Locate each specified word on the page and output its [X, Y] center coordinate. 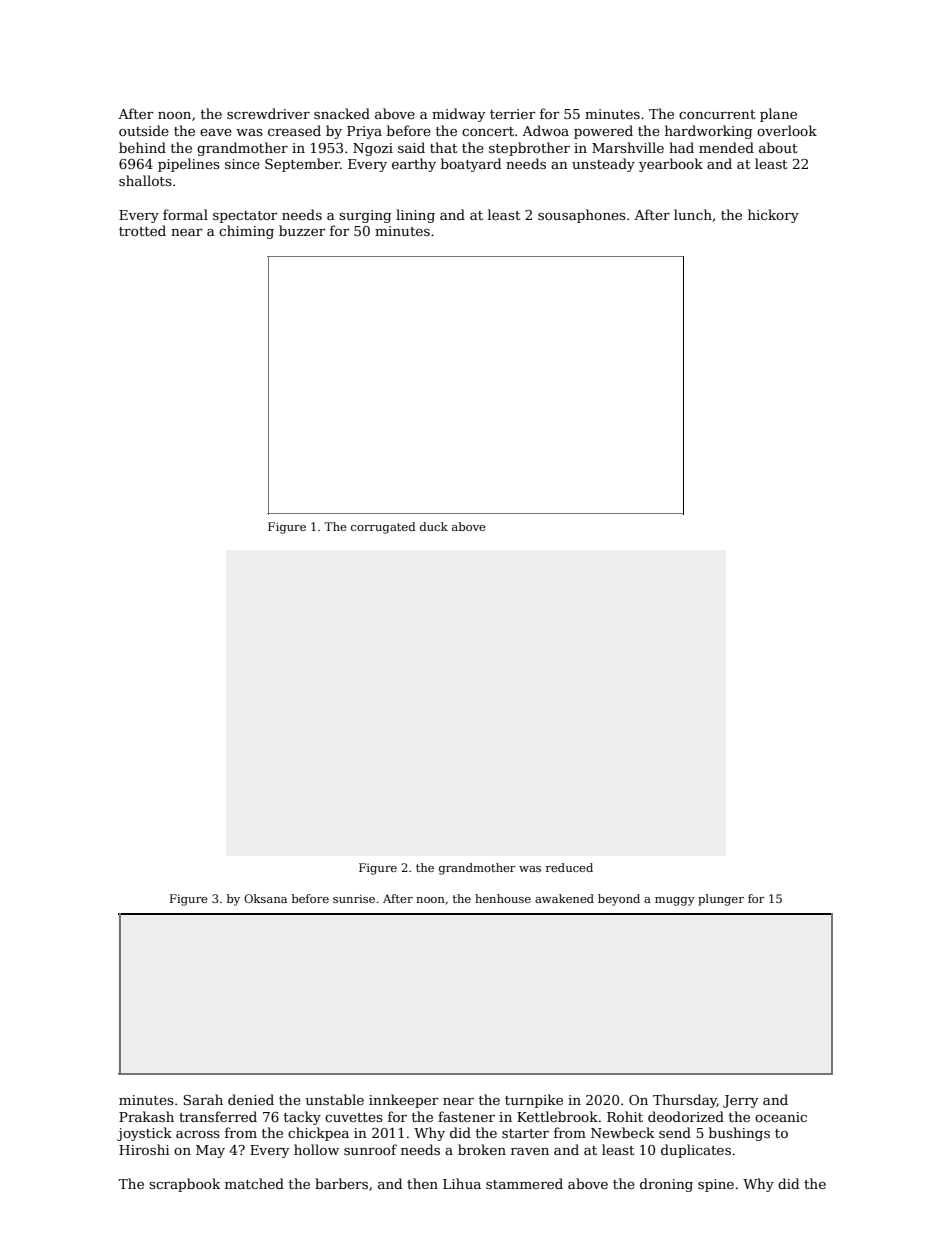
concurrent [717, 114]
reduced [569, 867]
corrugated [383, 528]
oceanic [781, 1117]
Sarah [203, 1099]
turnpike [534, 1101]
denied [251, 1099]
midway [458, 115]
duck [434, 526]
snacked [342, 113]
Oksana [265, 898]
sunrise [354, 898]
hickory [773, 216]
